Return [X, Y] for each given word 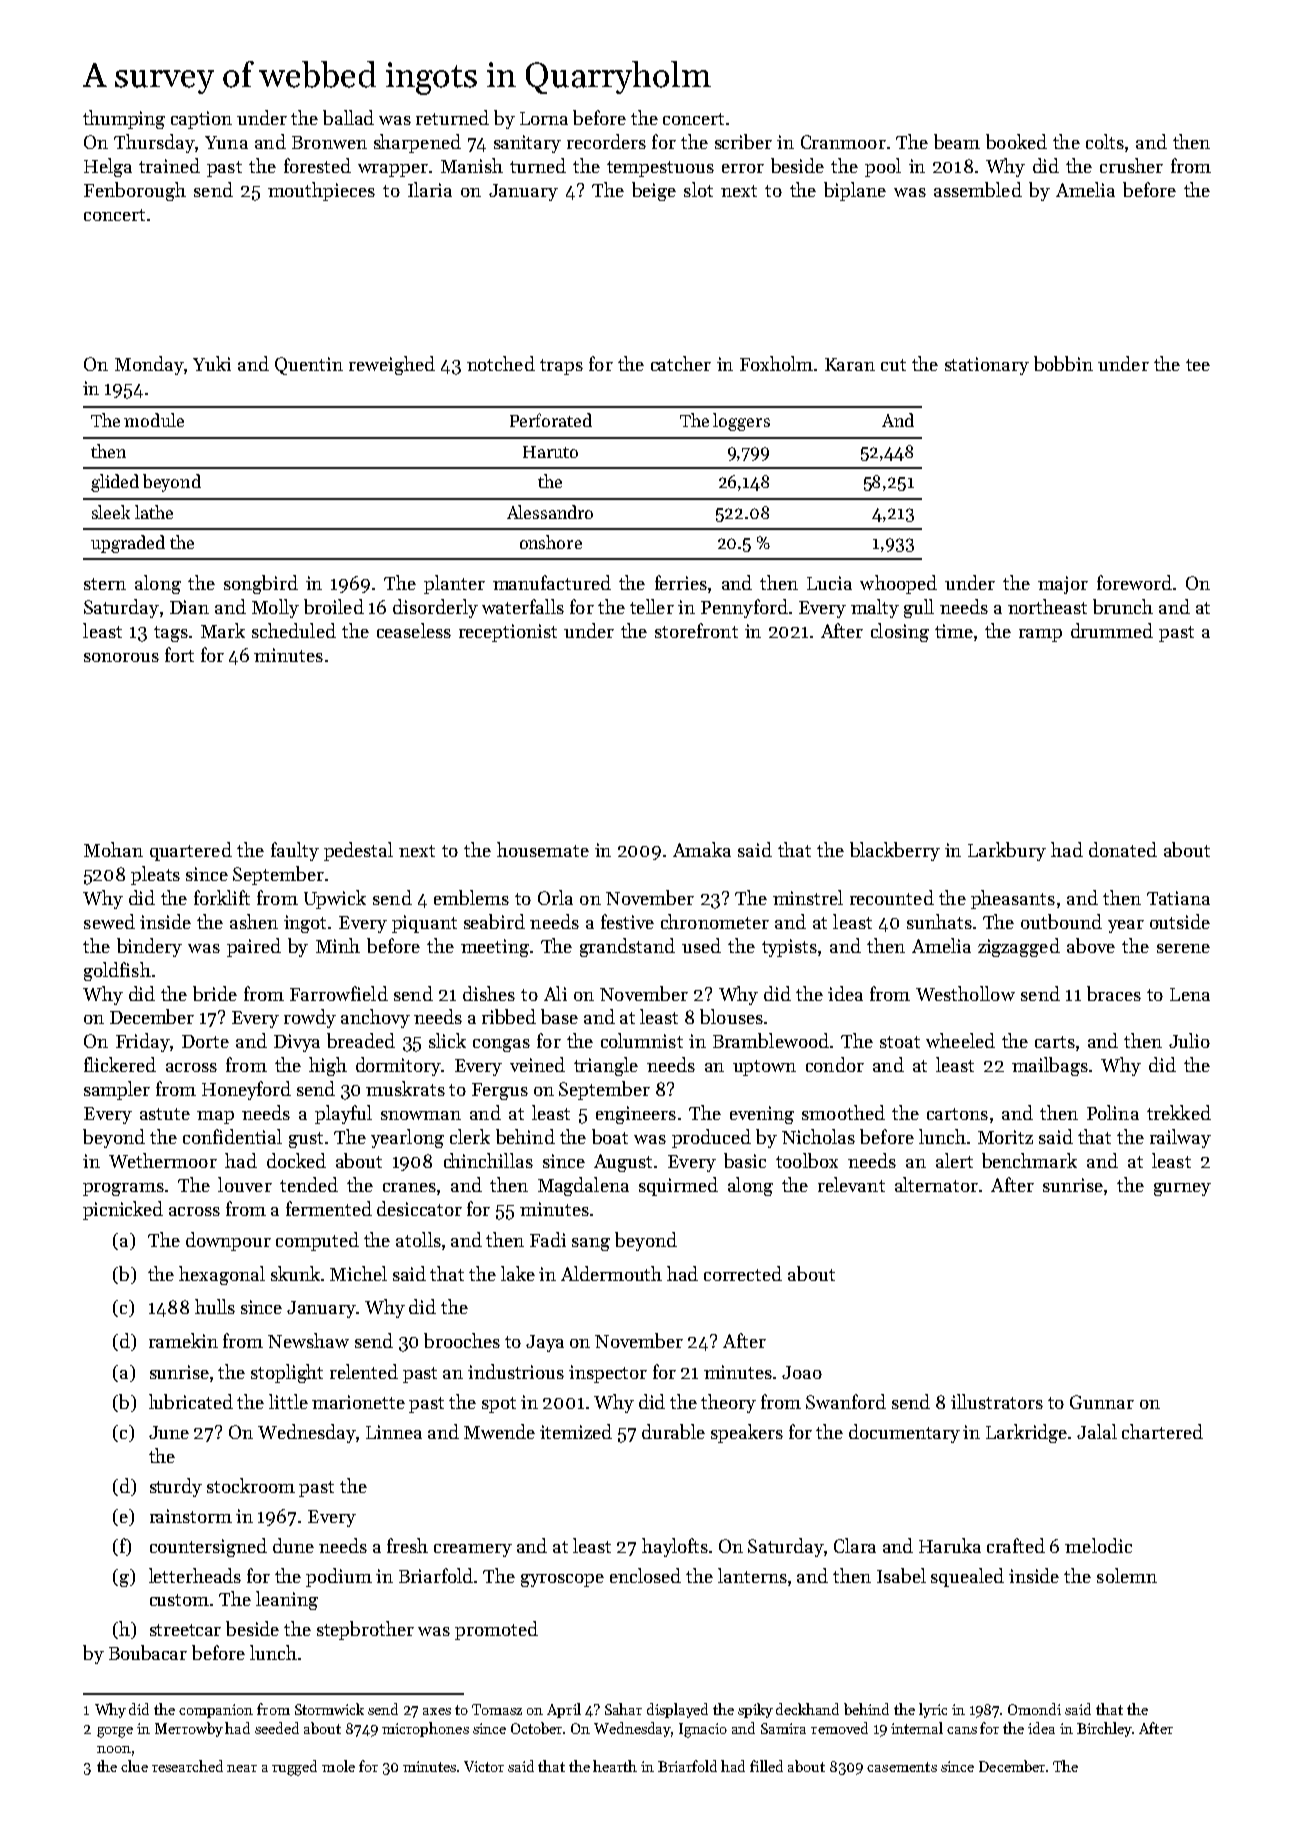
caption [201, 120]
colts [1105, 141]
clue [134, 1766]
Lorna [544, 118]
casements [902, 1767]
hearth [615, 1766]
